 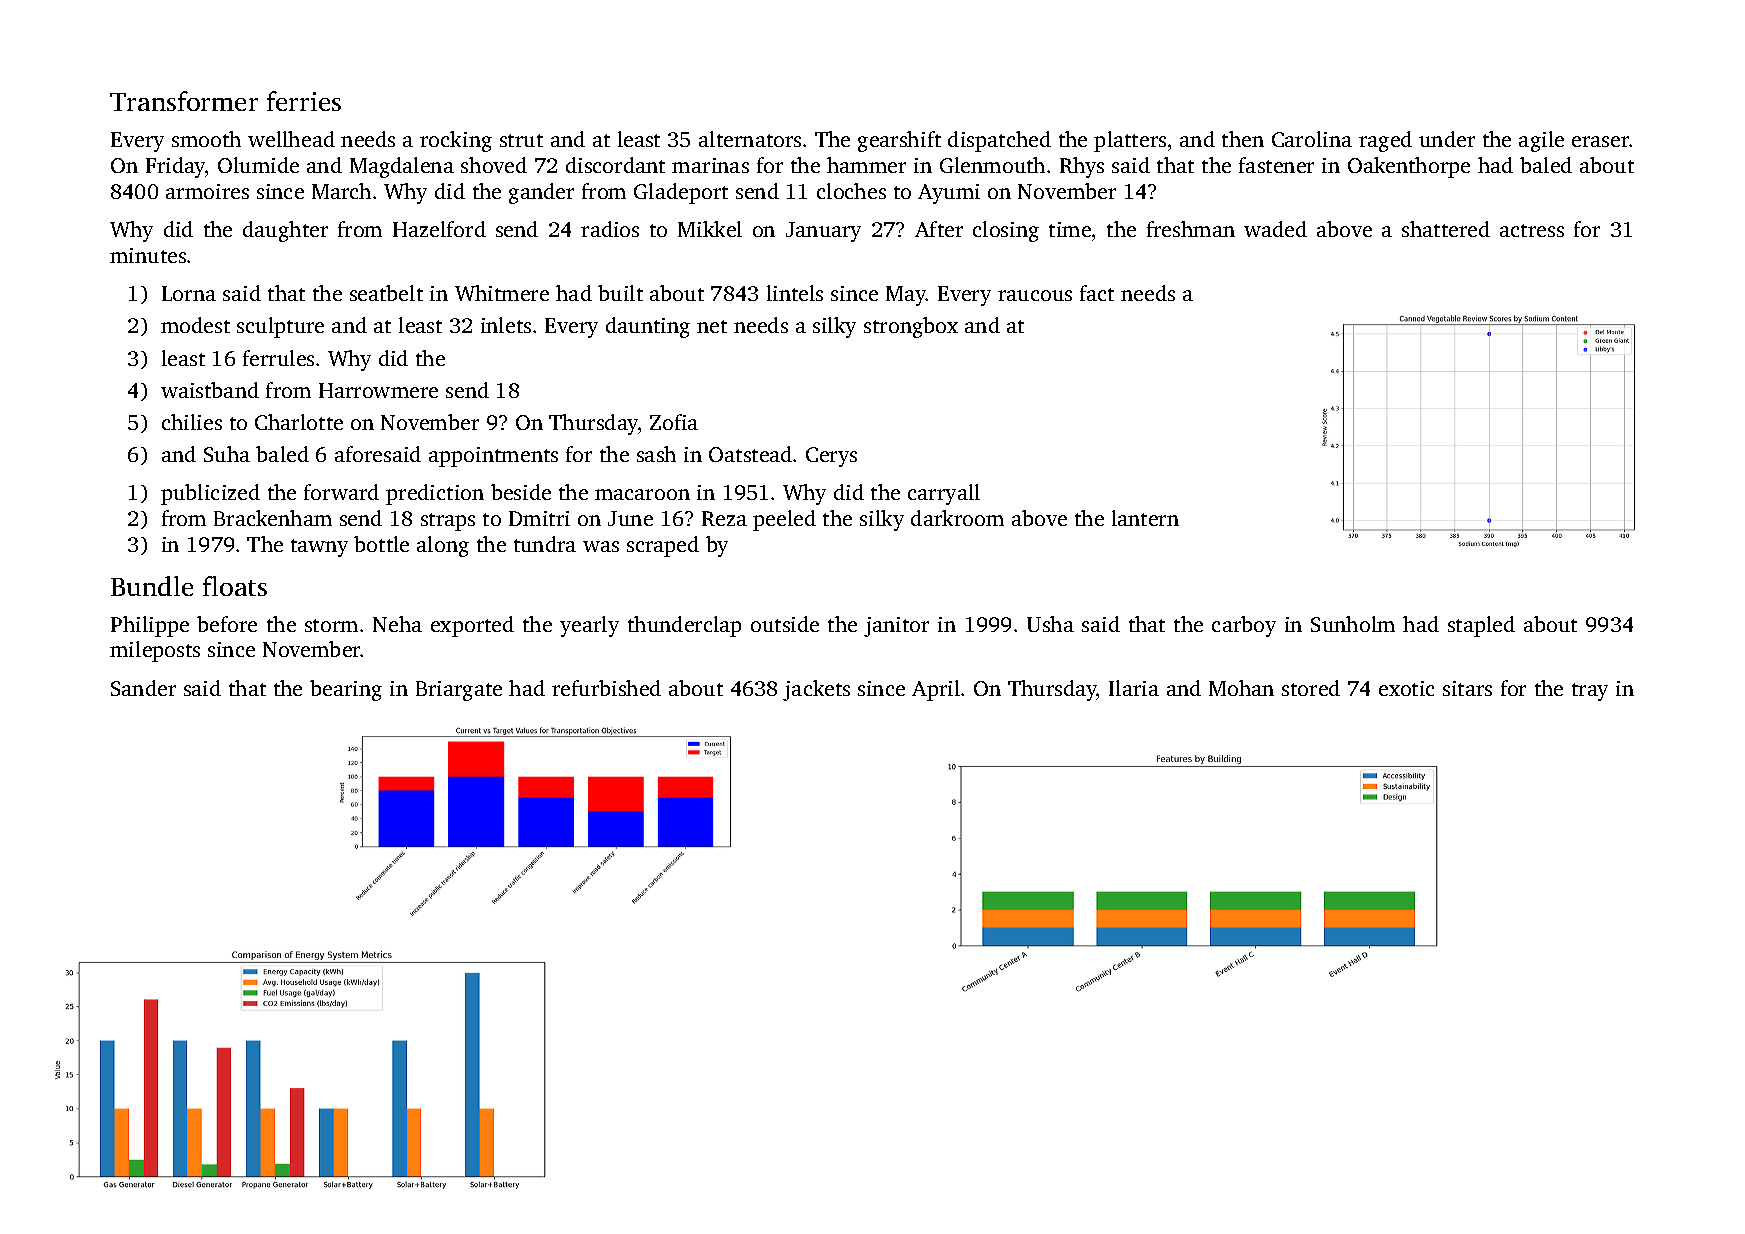 What do you see at coordinates (1532, 230) in the screenshot?
I see `actress` at bounding box center [1532, 230].
